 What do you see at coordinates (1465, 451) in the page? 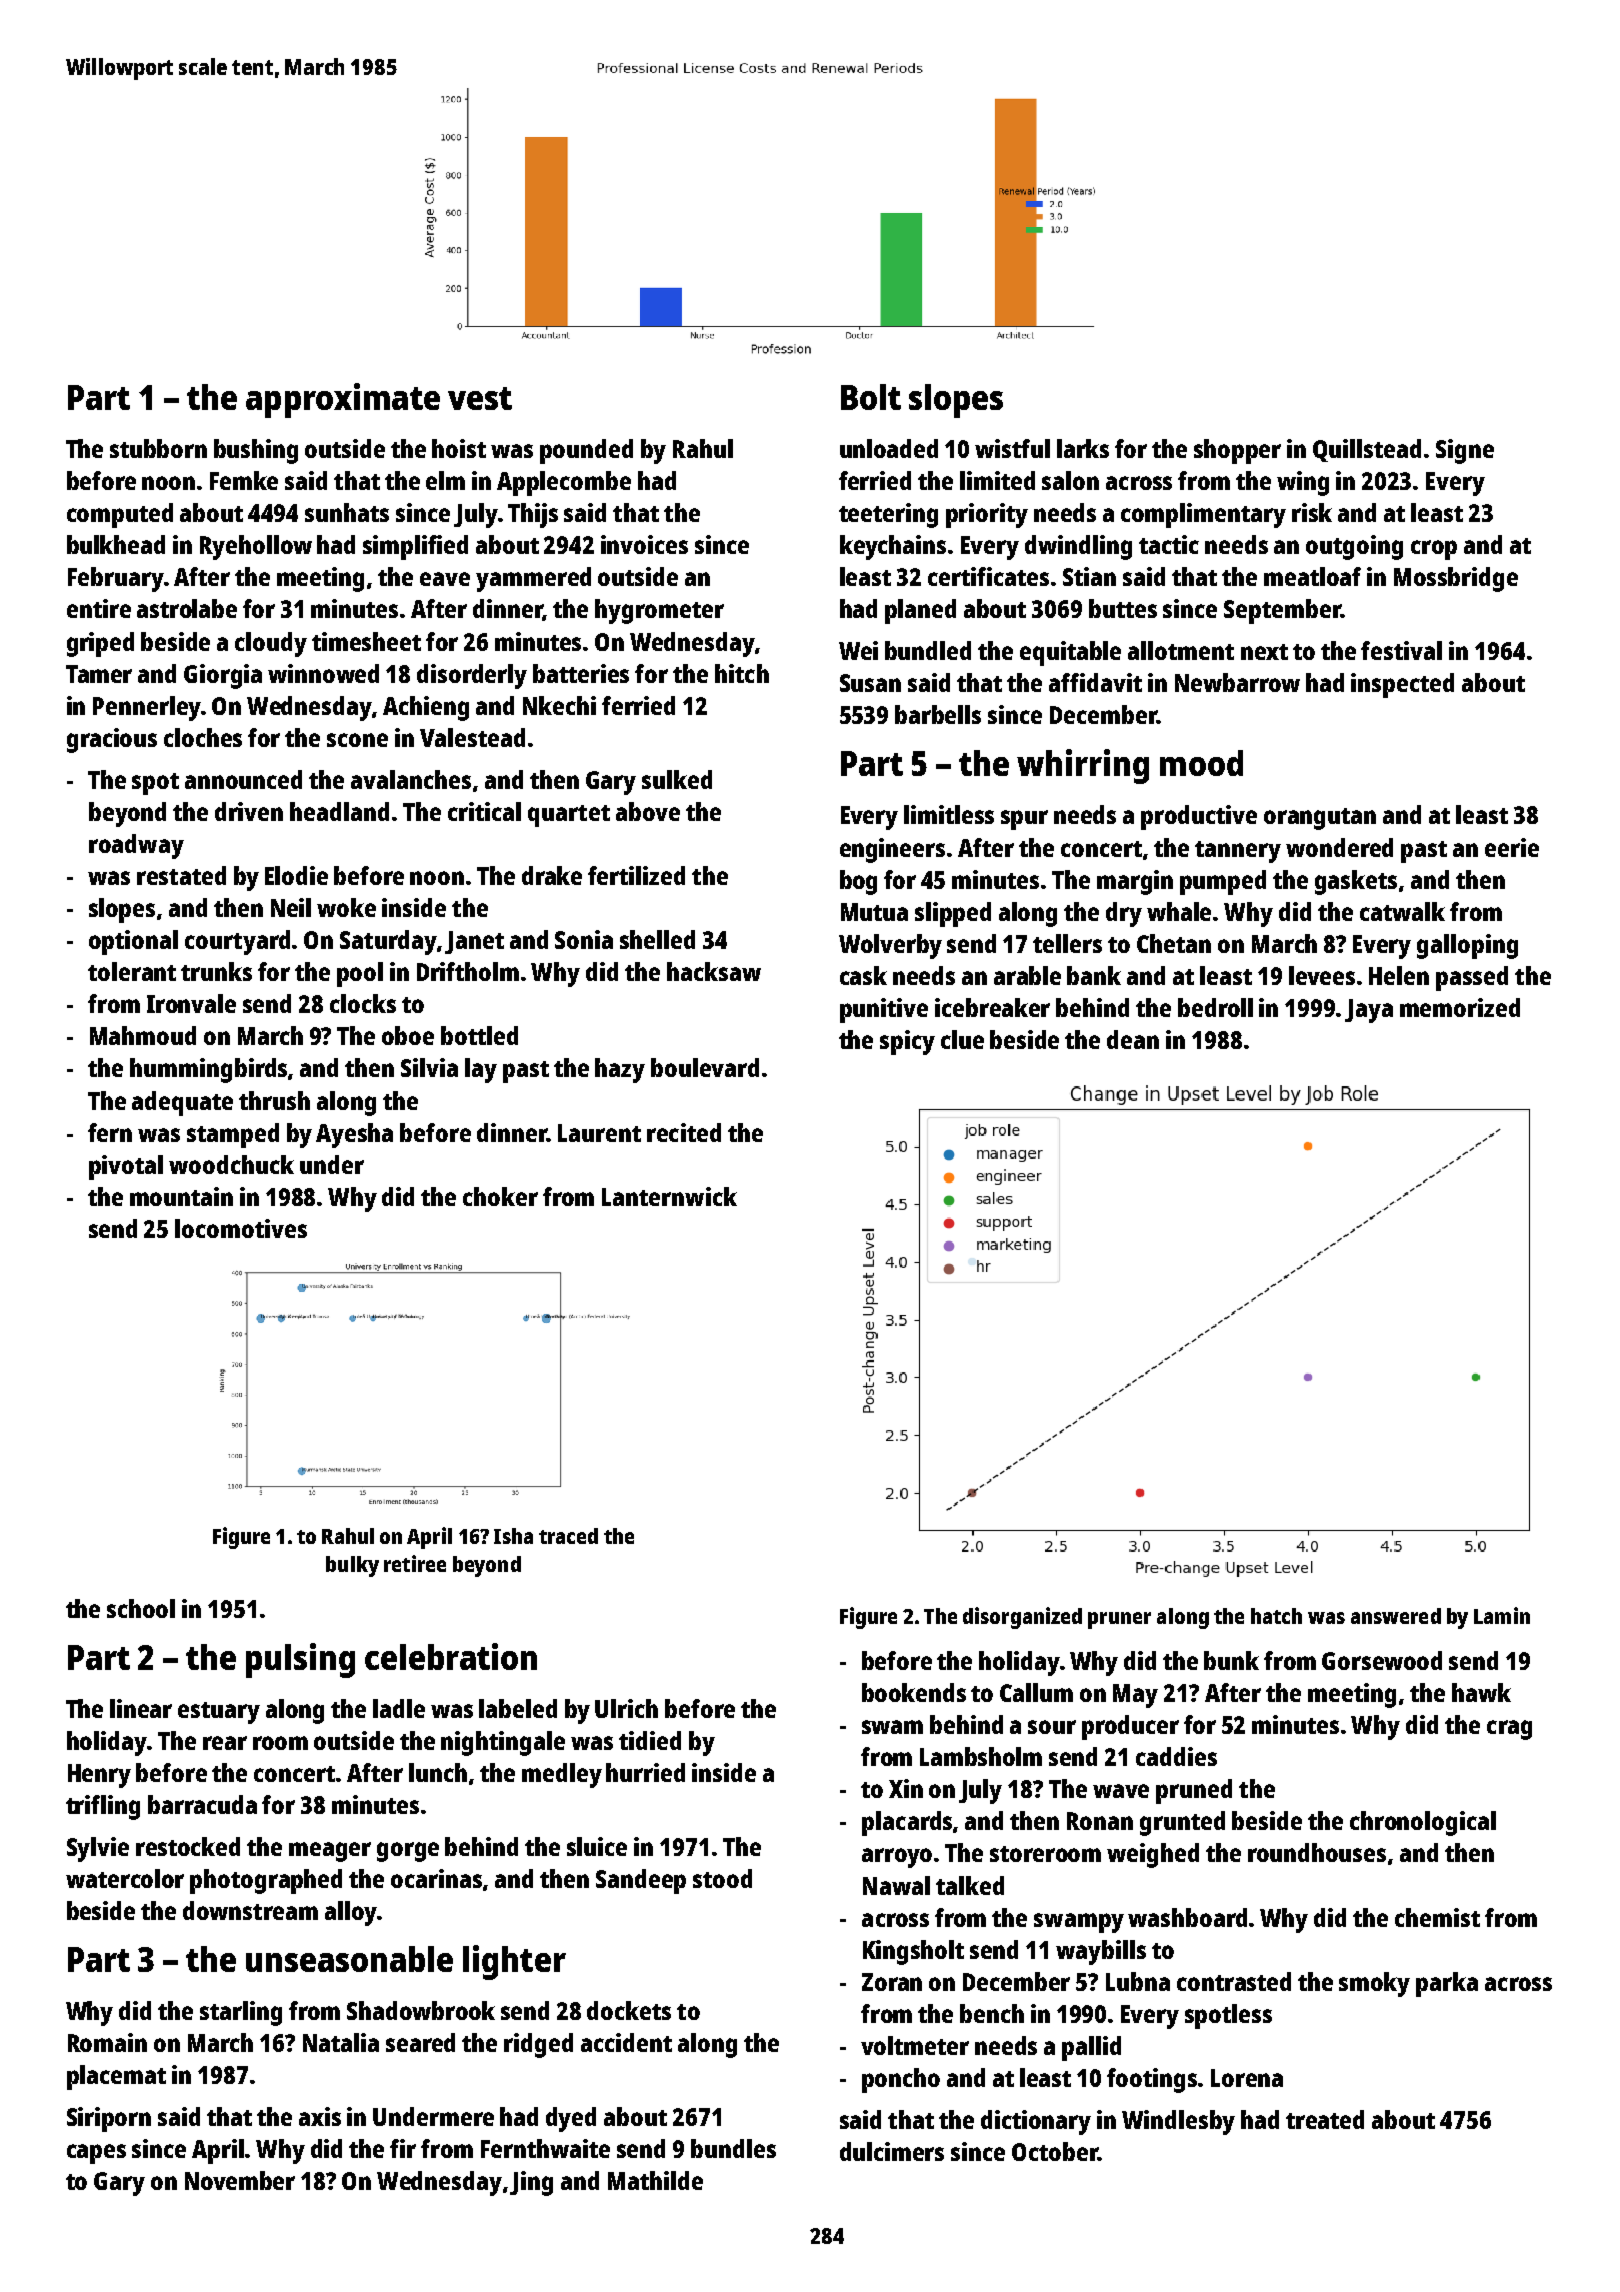
I see `Signe` at bounding box center [1465, 451].
